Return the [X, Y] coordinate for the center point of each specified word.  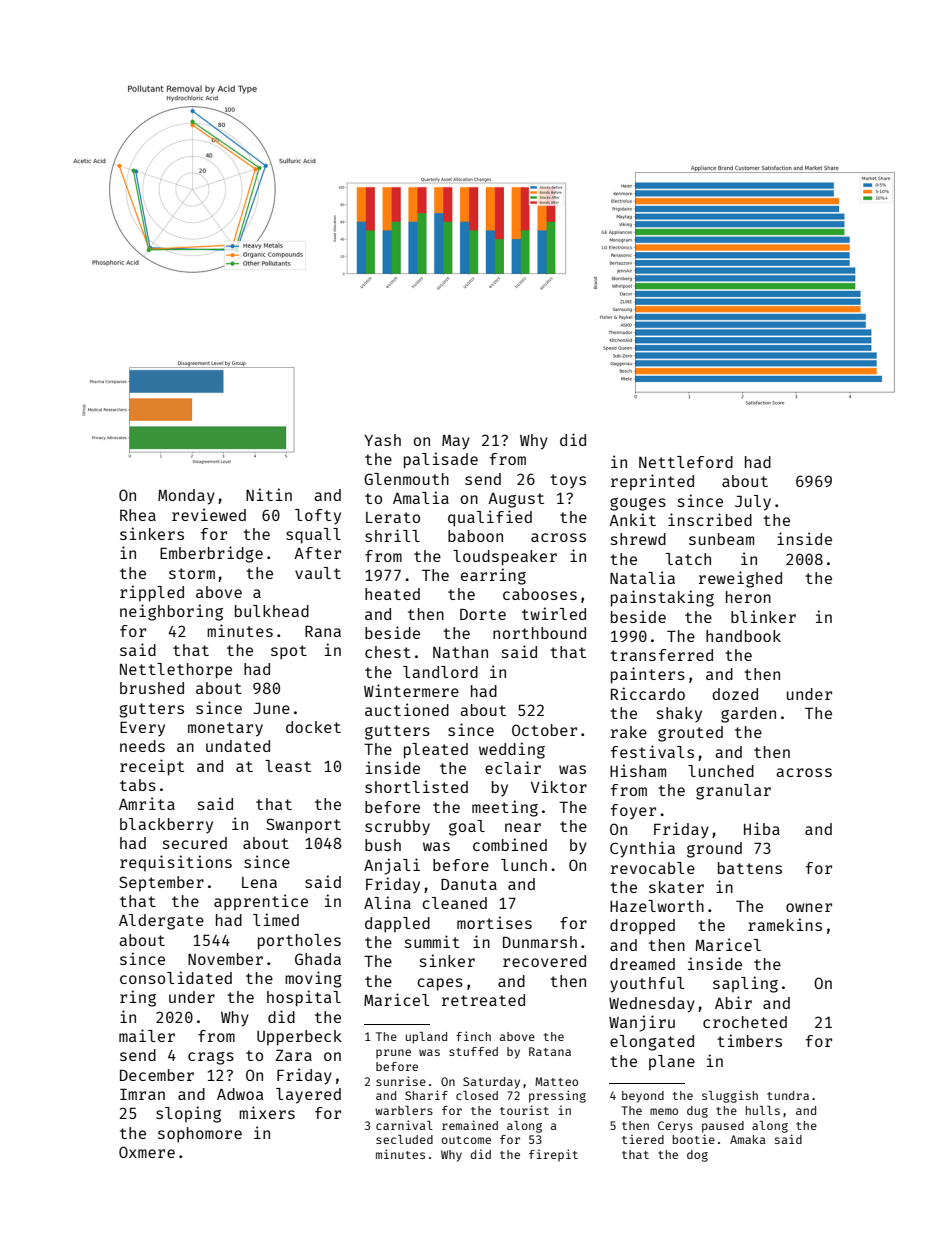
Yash [382, 440]
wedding [512, 750]
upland [426, 1038]
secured [195, 843]
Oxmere [147, 1152]
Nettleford [686, 462]
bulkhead [272, 611]
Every [142, 729]
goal [467, 828]
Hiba [762, 828]
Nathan [460, 652]
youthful [647, 985]
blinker [763, 616]
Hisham [638, 770]
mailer [147, 1035]
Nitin [269, 494]
